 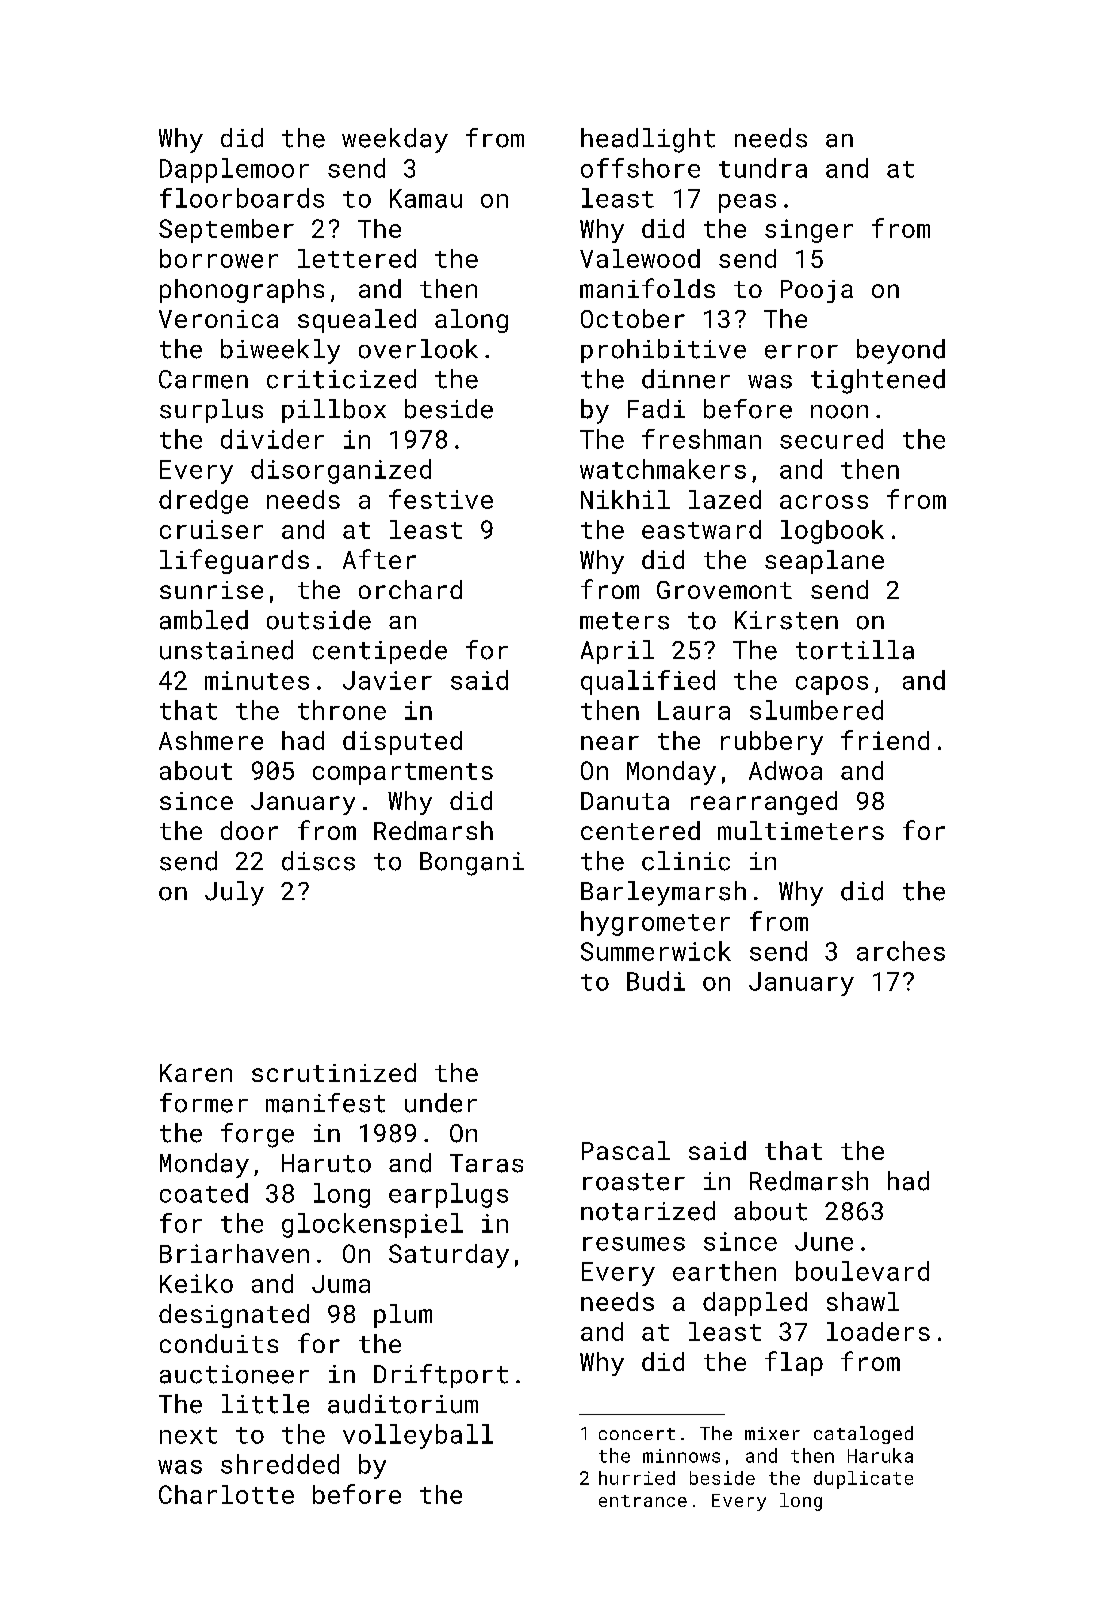 I want to click on qualified, so click(x=648, y=682).
